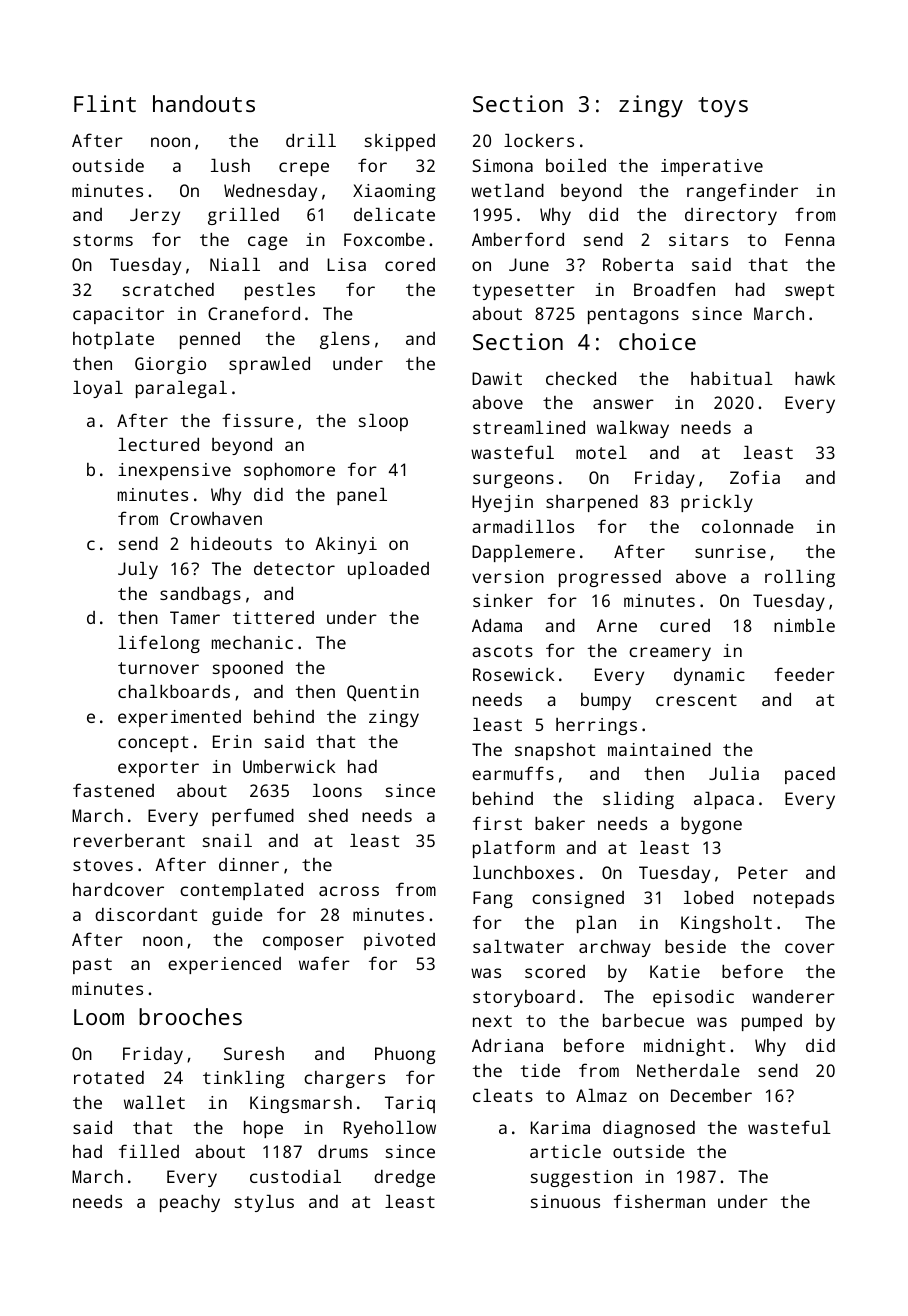 Image resolution: width=908 pixels, height=1316 pixels. Describe the element at coordinates (388, 570) in the screenshot. I see `uploaded` at that location.
